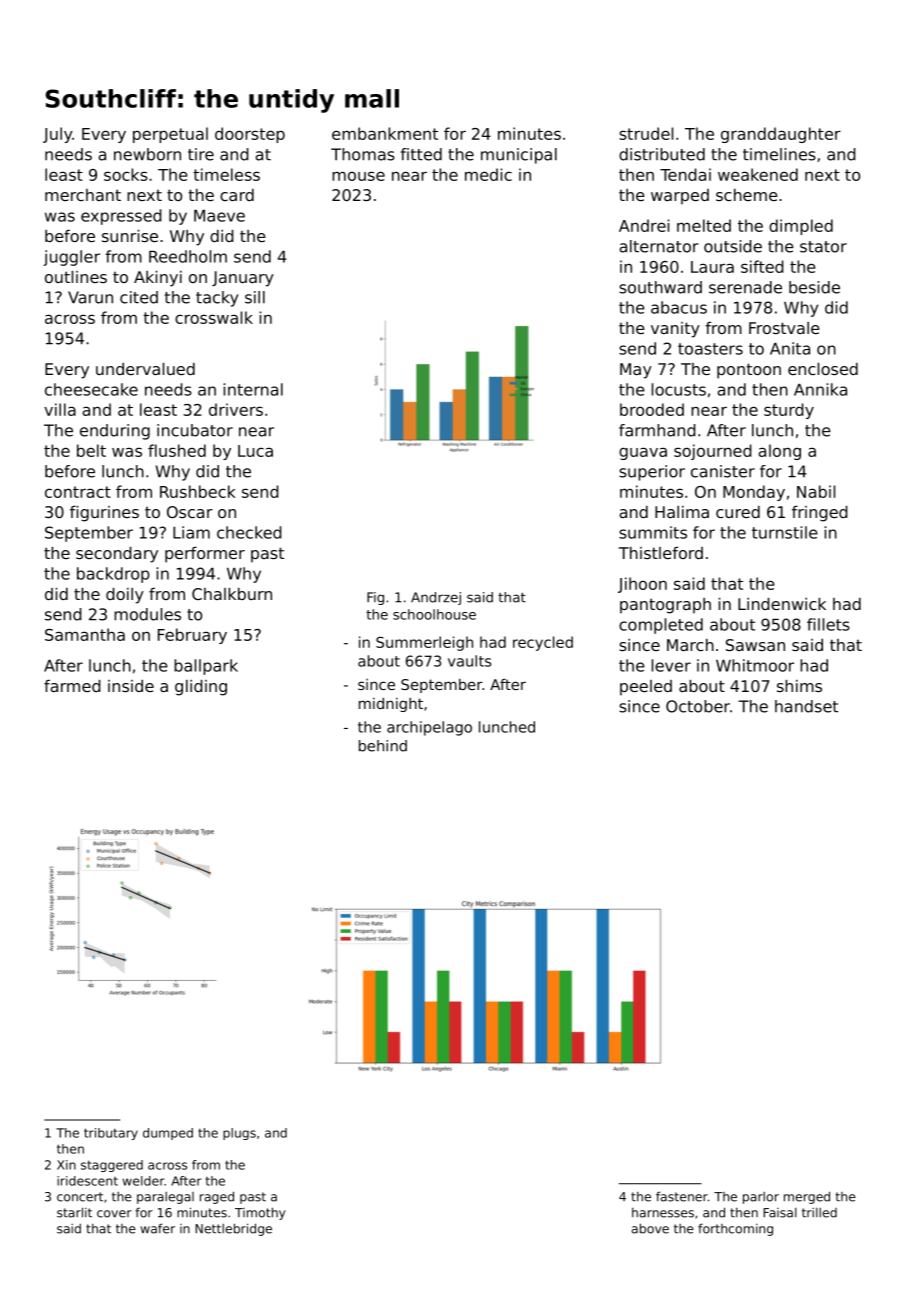 This page has height=1316, width=908. What do you see at coordinates (72, 258) in the page?
I see `juggler` at bounding box center [72, 258].
